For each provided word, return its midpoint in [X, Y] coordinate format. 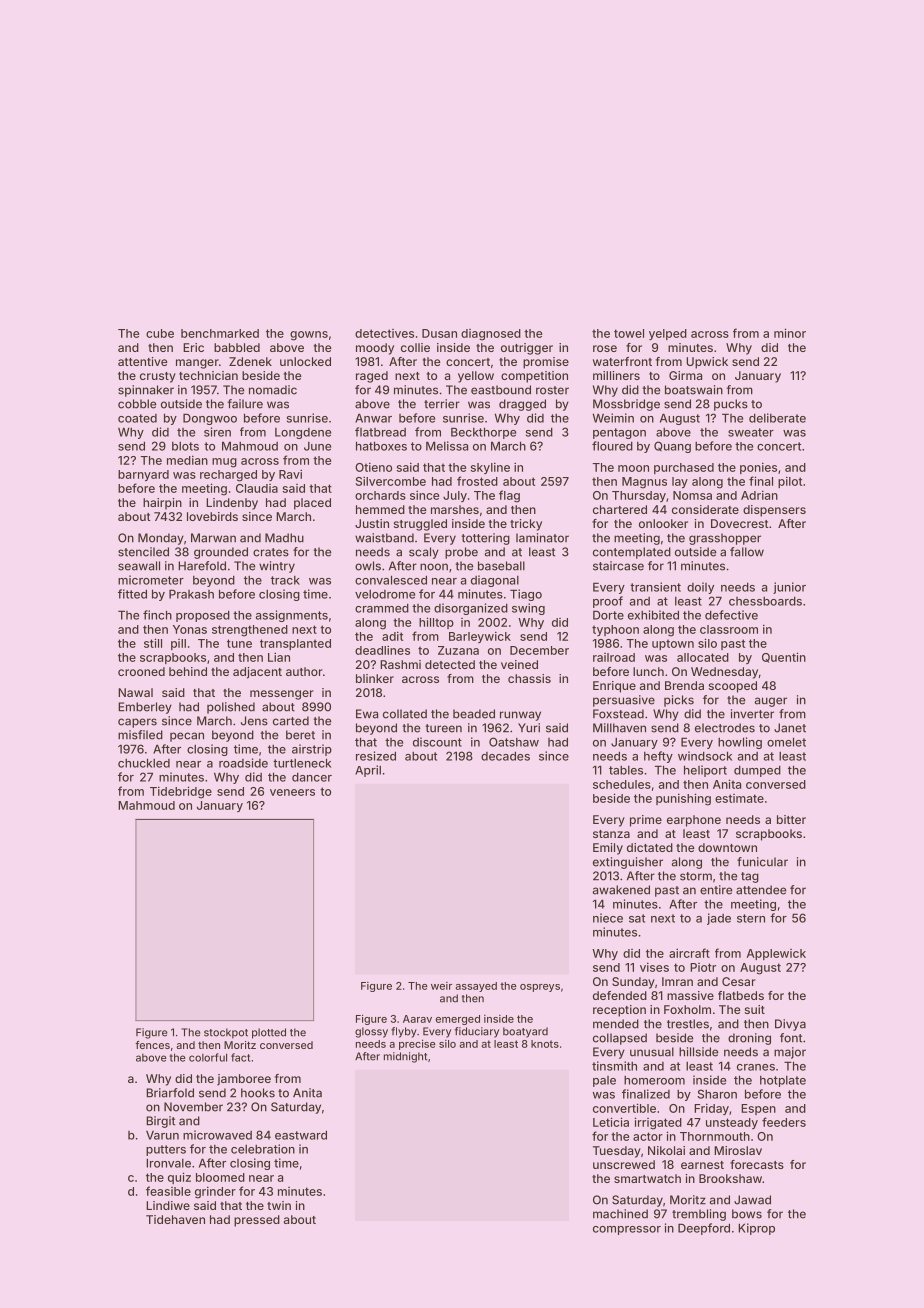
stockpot [226, 1033]
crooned [141, 671]
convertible [624, 1108]
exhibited [653, 615]
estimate [739, 798]
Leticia [611, 1122]
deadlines [382, 650]
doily [700, 588]
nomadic [273, 390]
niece [608, 918]
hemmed [380, 509]
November [193, 1107]
